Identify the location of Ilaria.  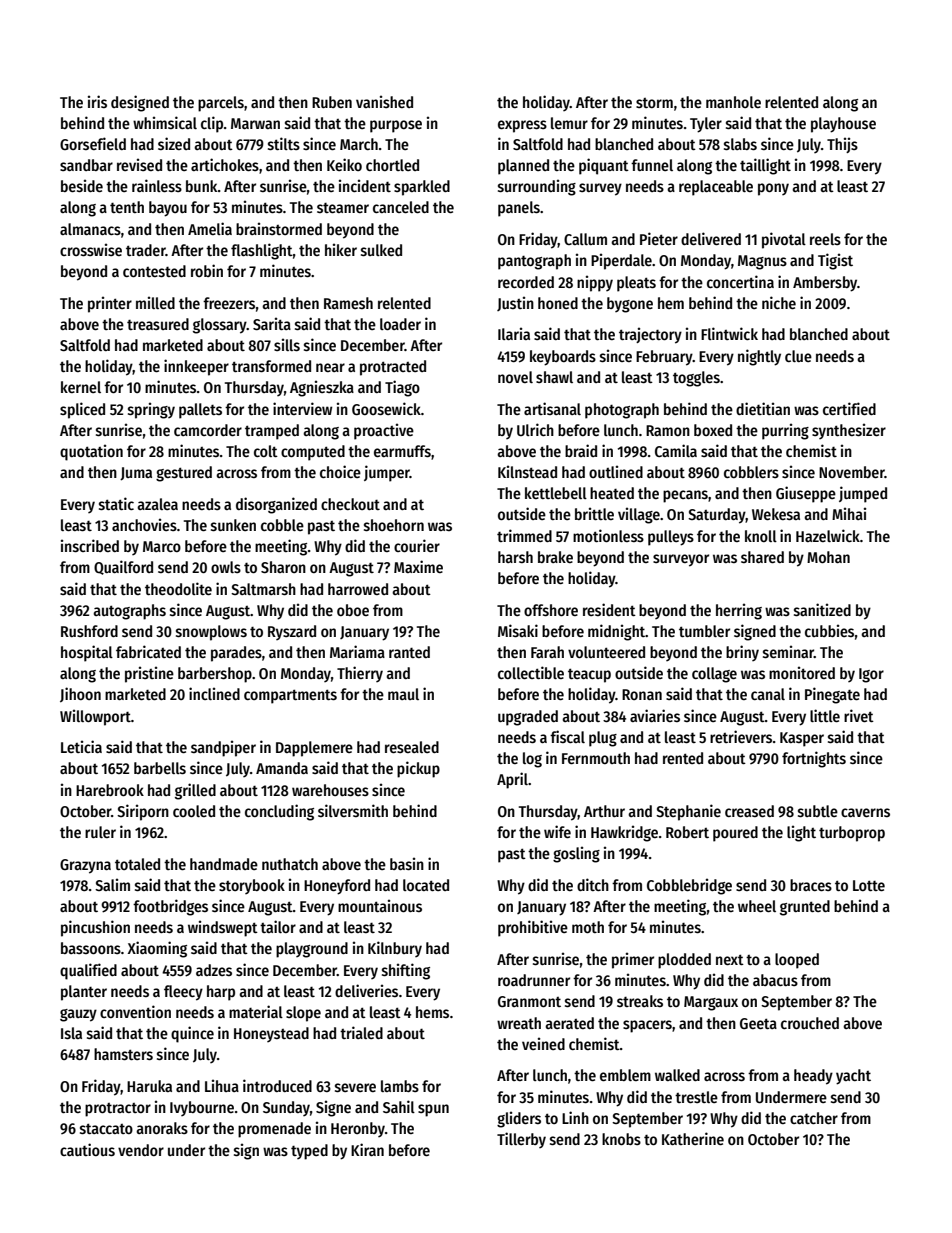
(514, 333).
